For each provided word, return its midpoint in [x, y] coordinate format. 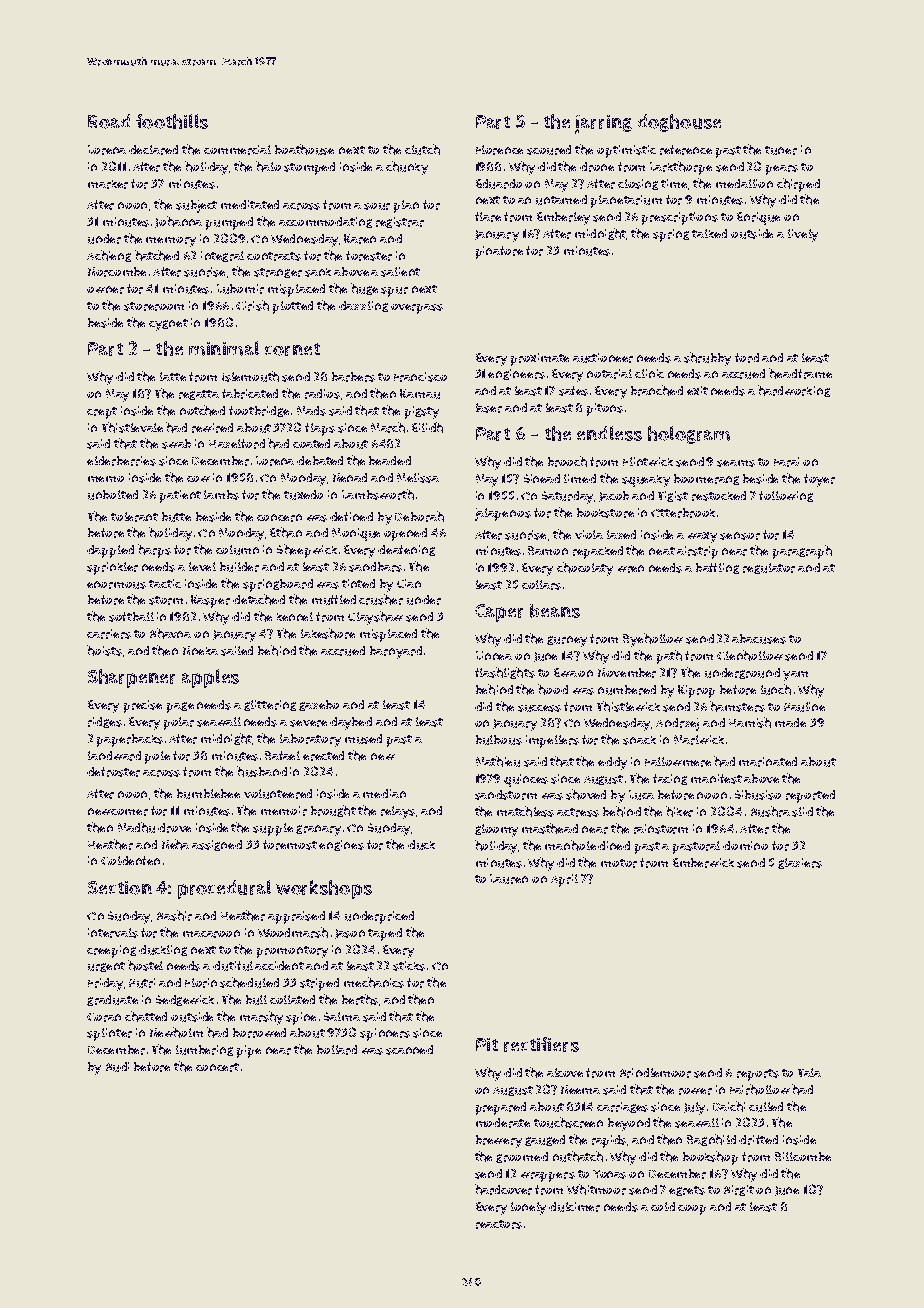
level [202, 566]
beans [555, 611]
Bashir [174, 915]
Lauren [509, 879]
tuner [781, 150]
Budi [117, 1067]
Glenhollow [750, 655]
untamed [561, 200]
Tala [809, 1072]
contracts [274, 256]
